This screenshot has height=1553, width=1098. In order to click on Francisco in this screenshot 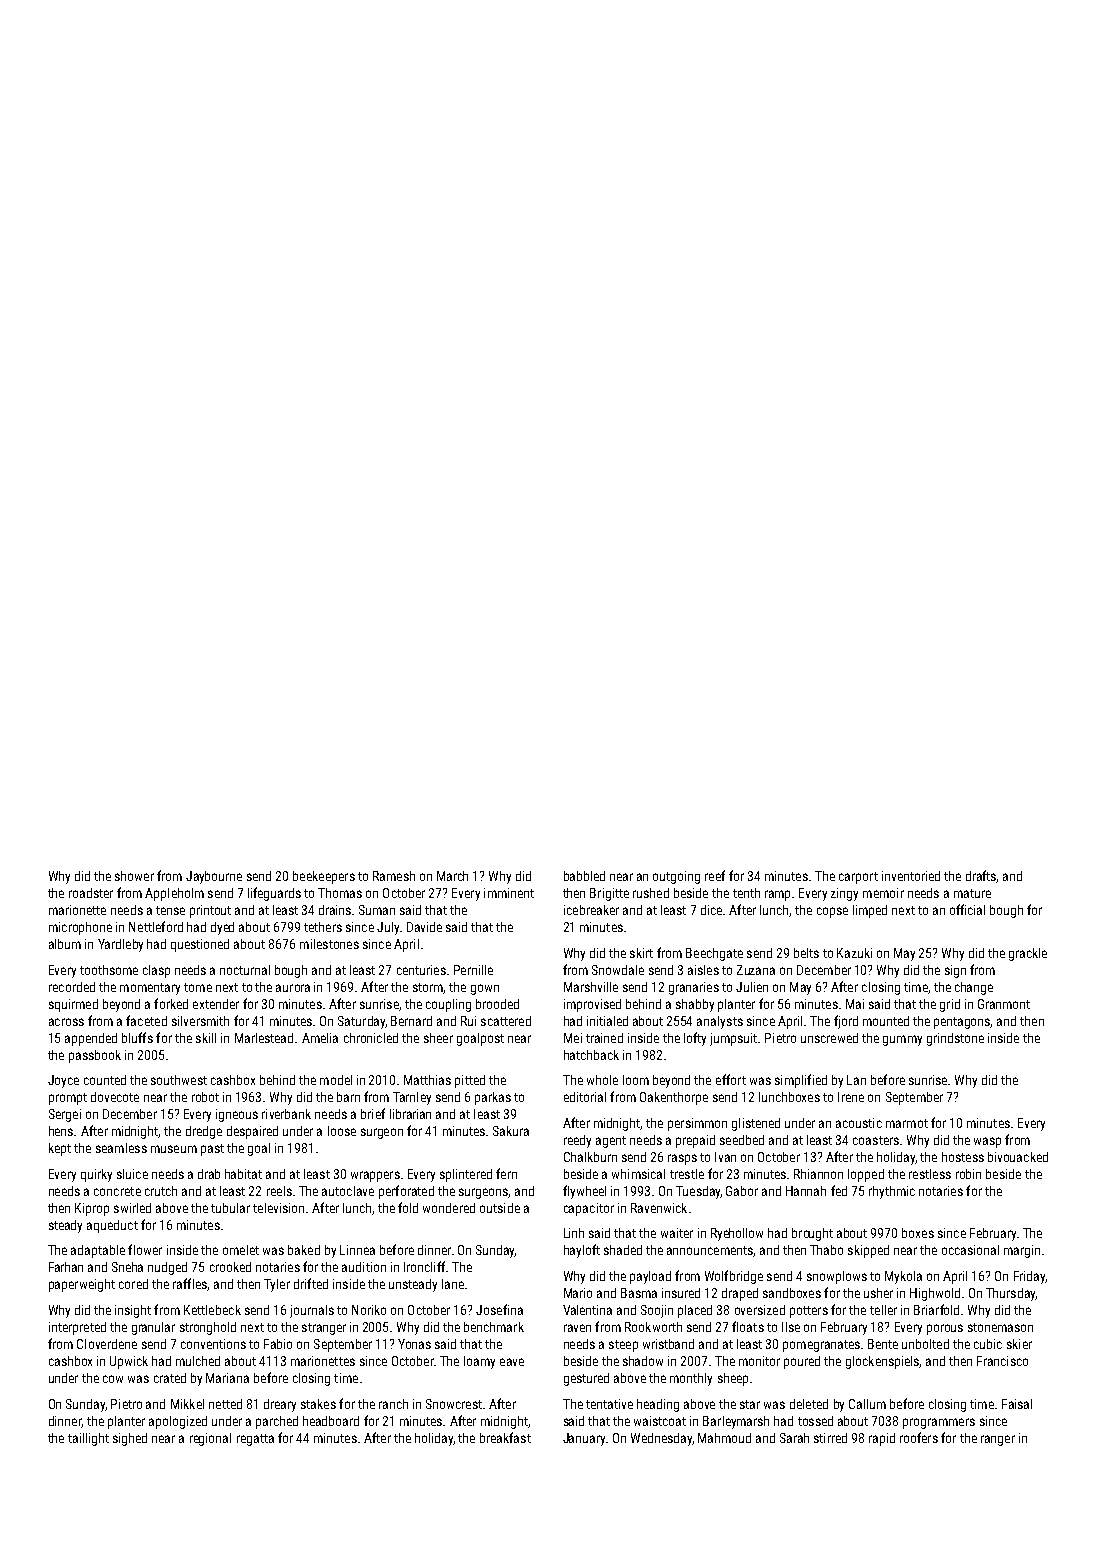, I will do `click(1002, 1361)`.
